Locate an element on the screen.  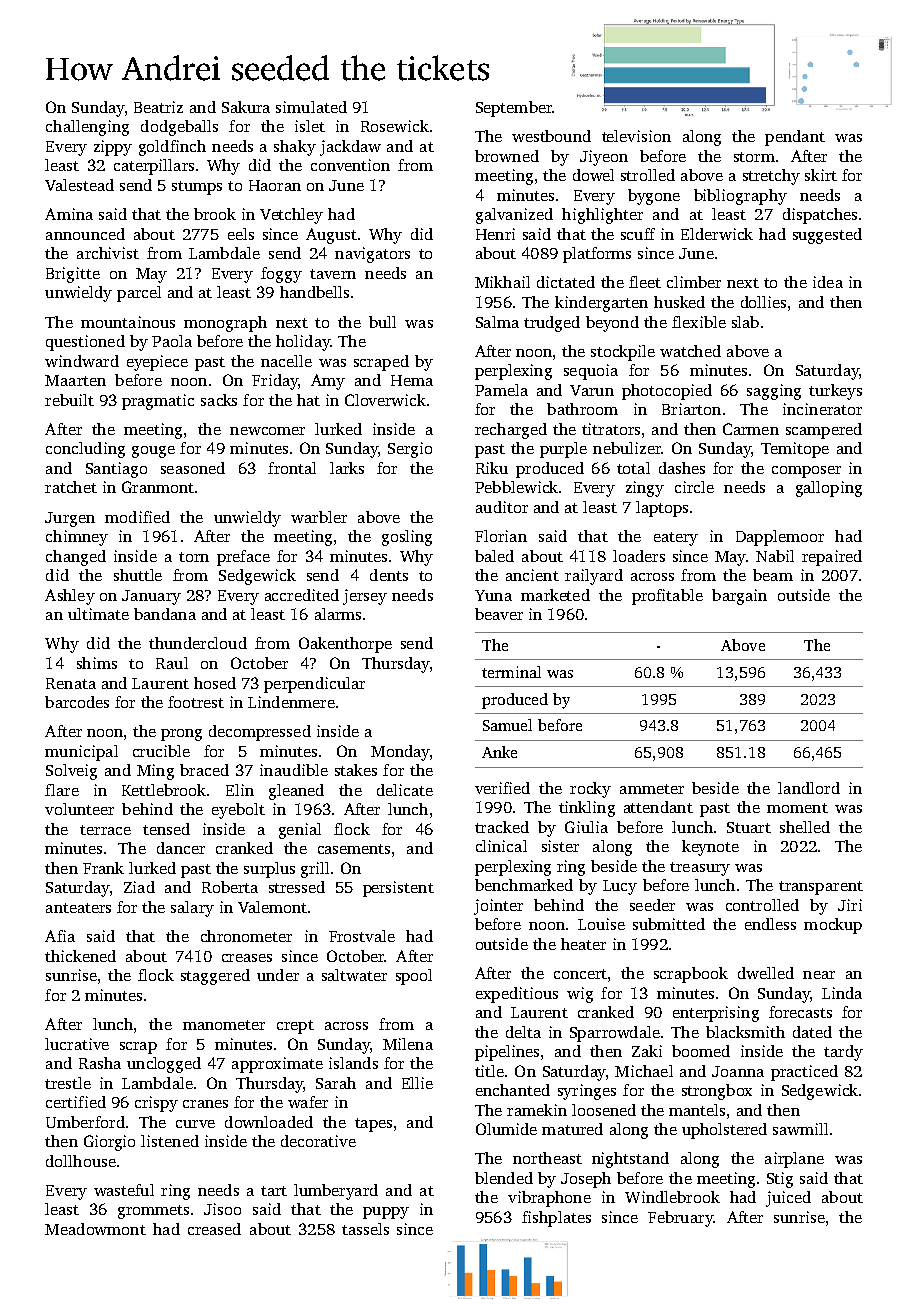
cranes is located at coordinates (205, 1104).
